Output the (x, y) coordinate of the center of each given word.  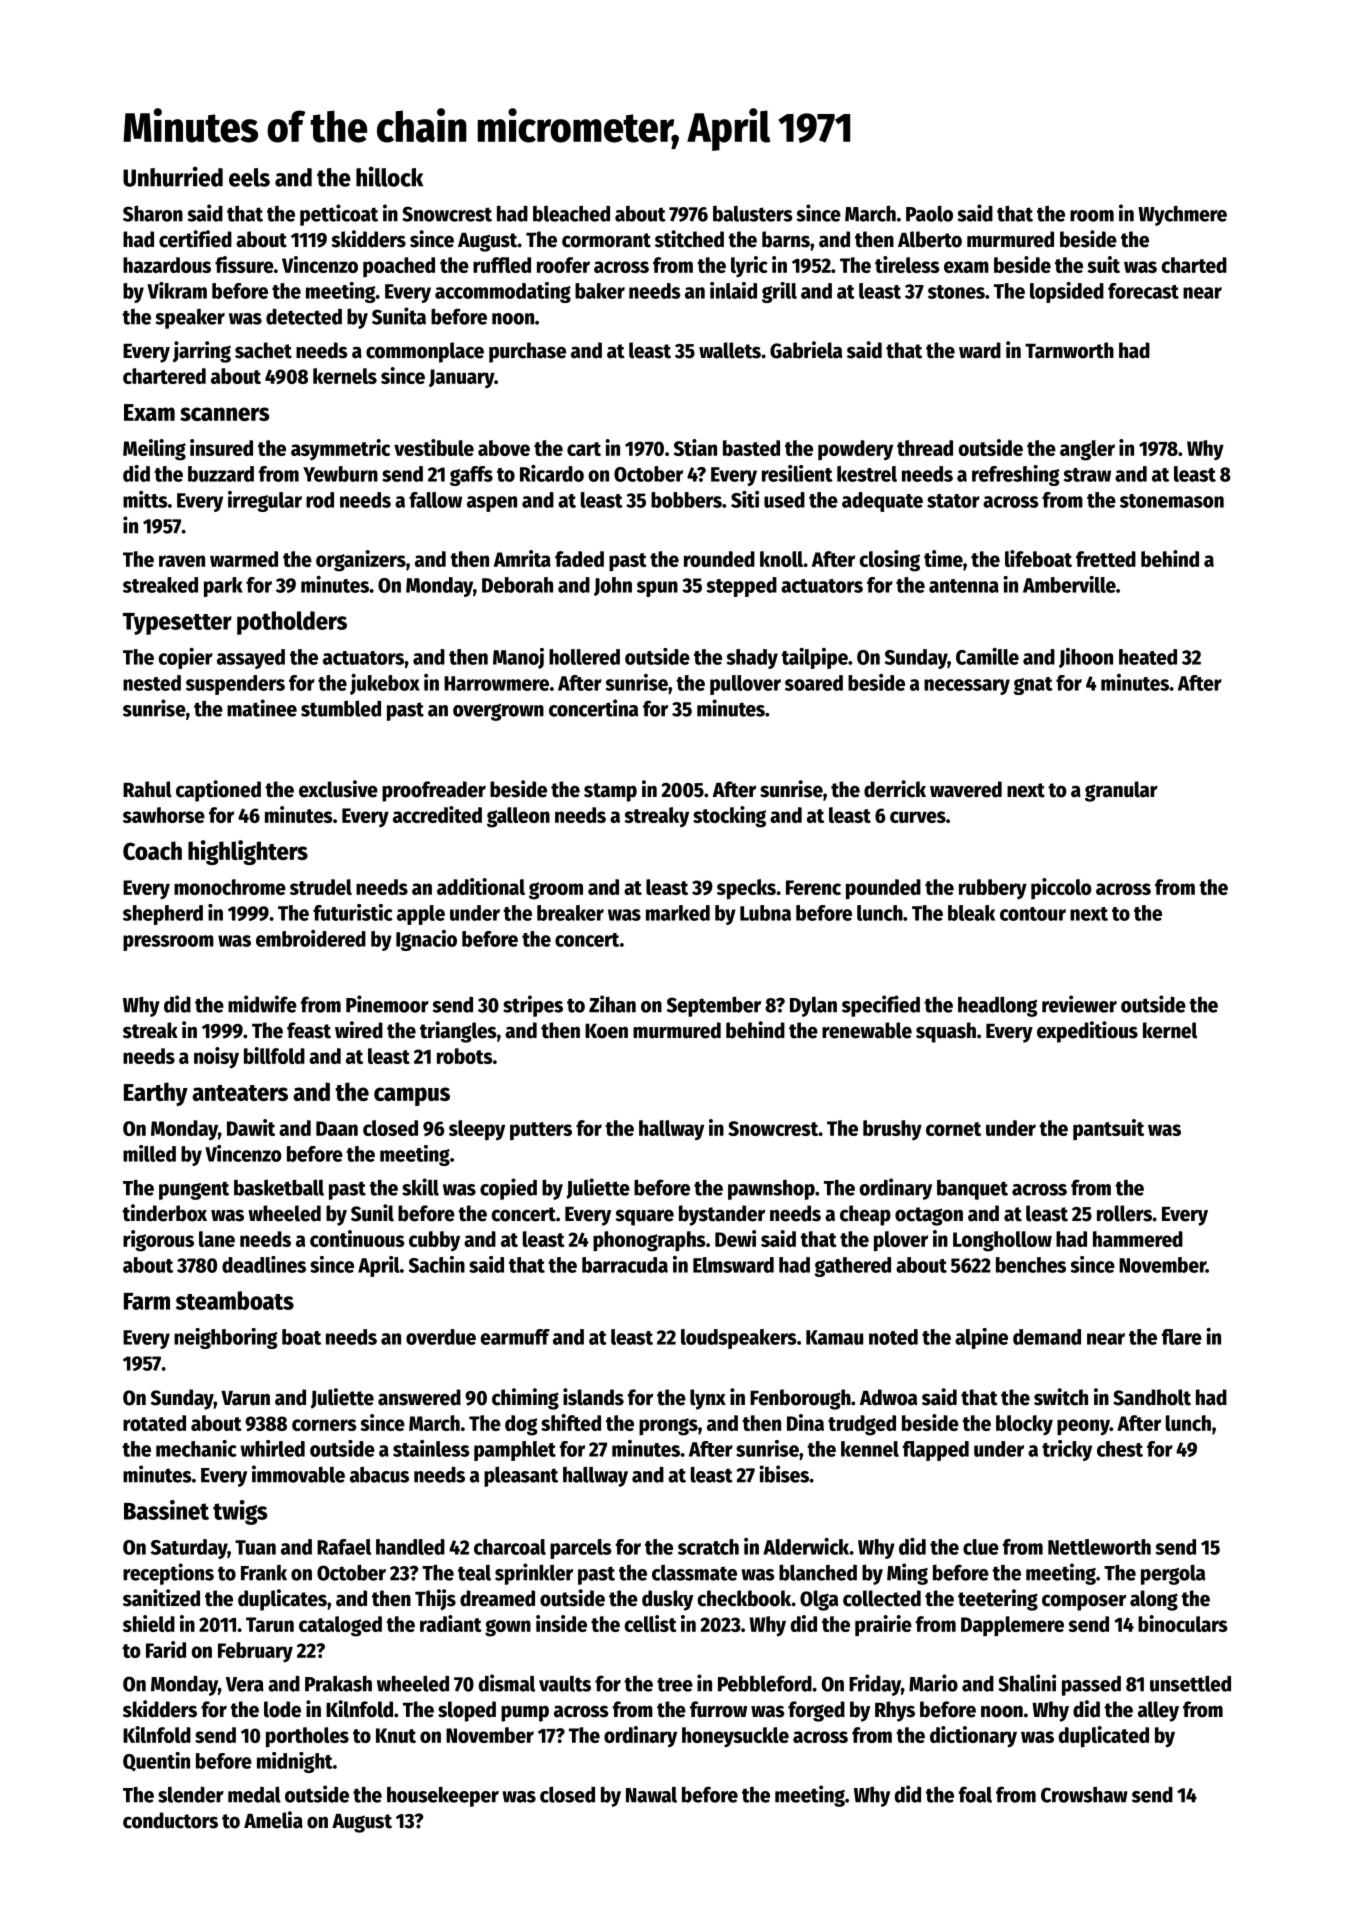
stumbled (341, 708)
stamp (610, 792)
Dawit (251, 1127)
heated (1148, 657)
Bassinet (166, 1510)
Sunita (399, 316)
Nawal (651, 1795)
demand (1047, 1337)
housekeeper (443, 1797)
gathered (853, 1267)
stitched (689, 239)
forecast (1143, 291)
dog (521, 1425)
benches (1031, 1265)
